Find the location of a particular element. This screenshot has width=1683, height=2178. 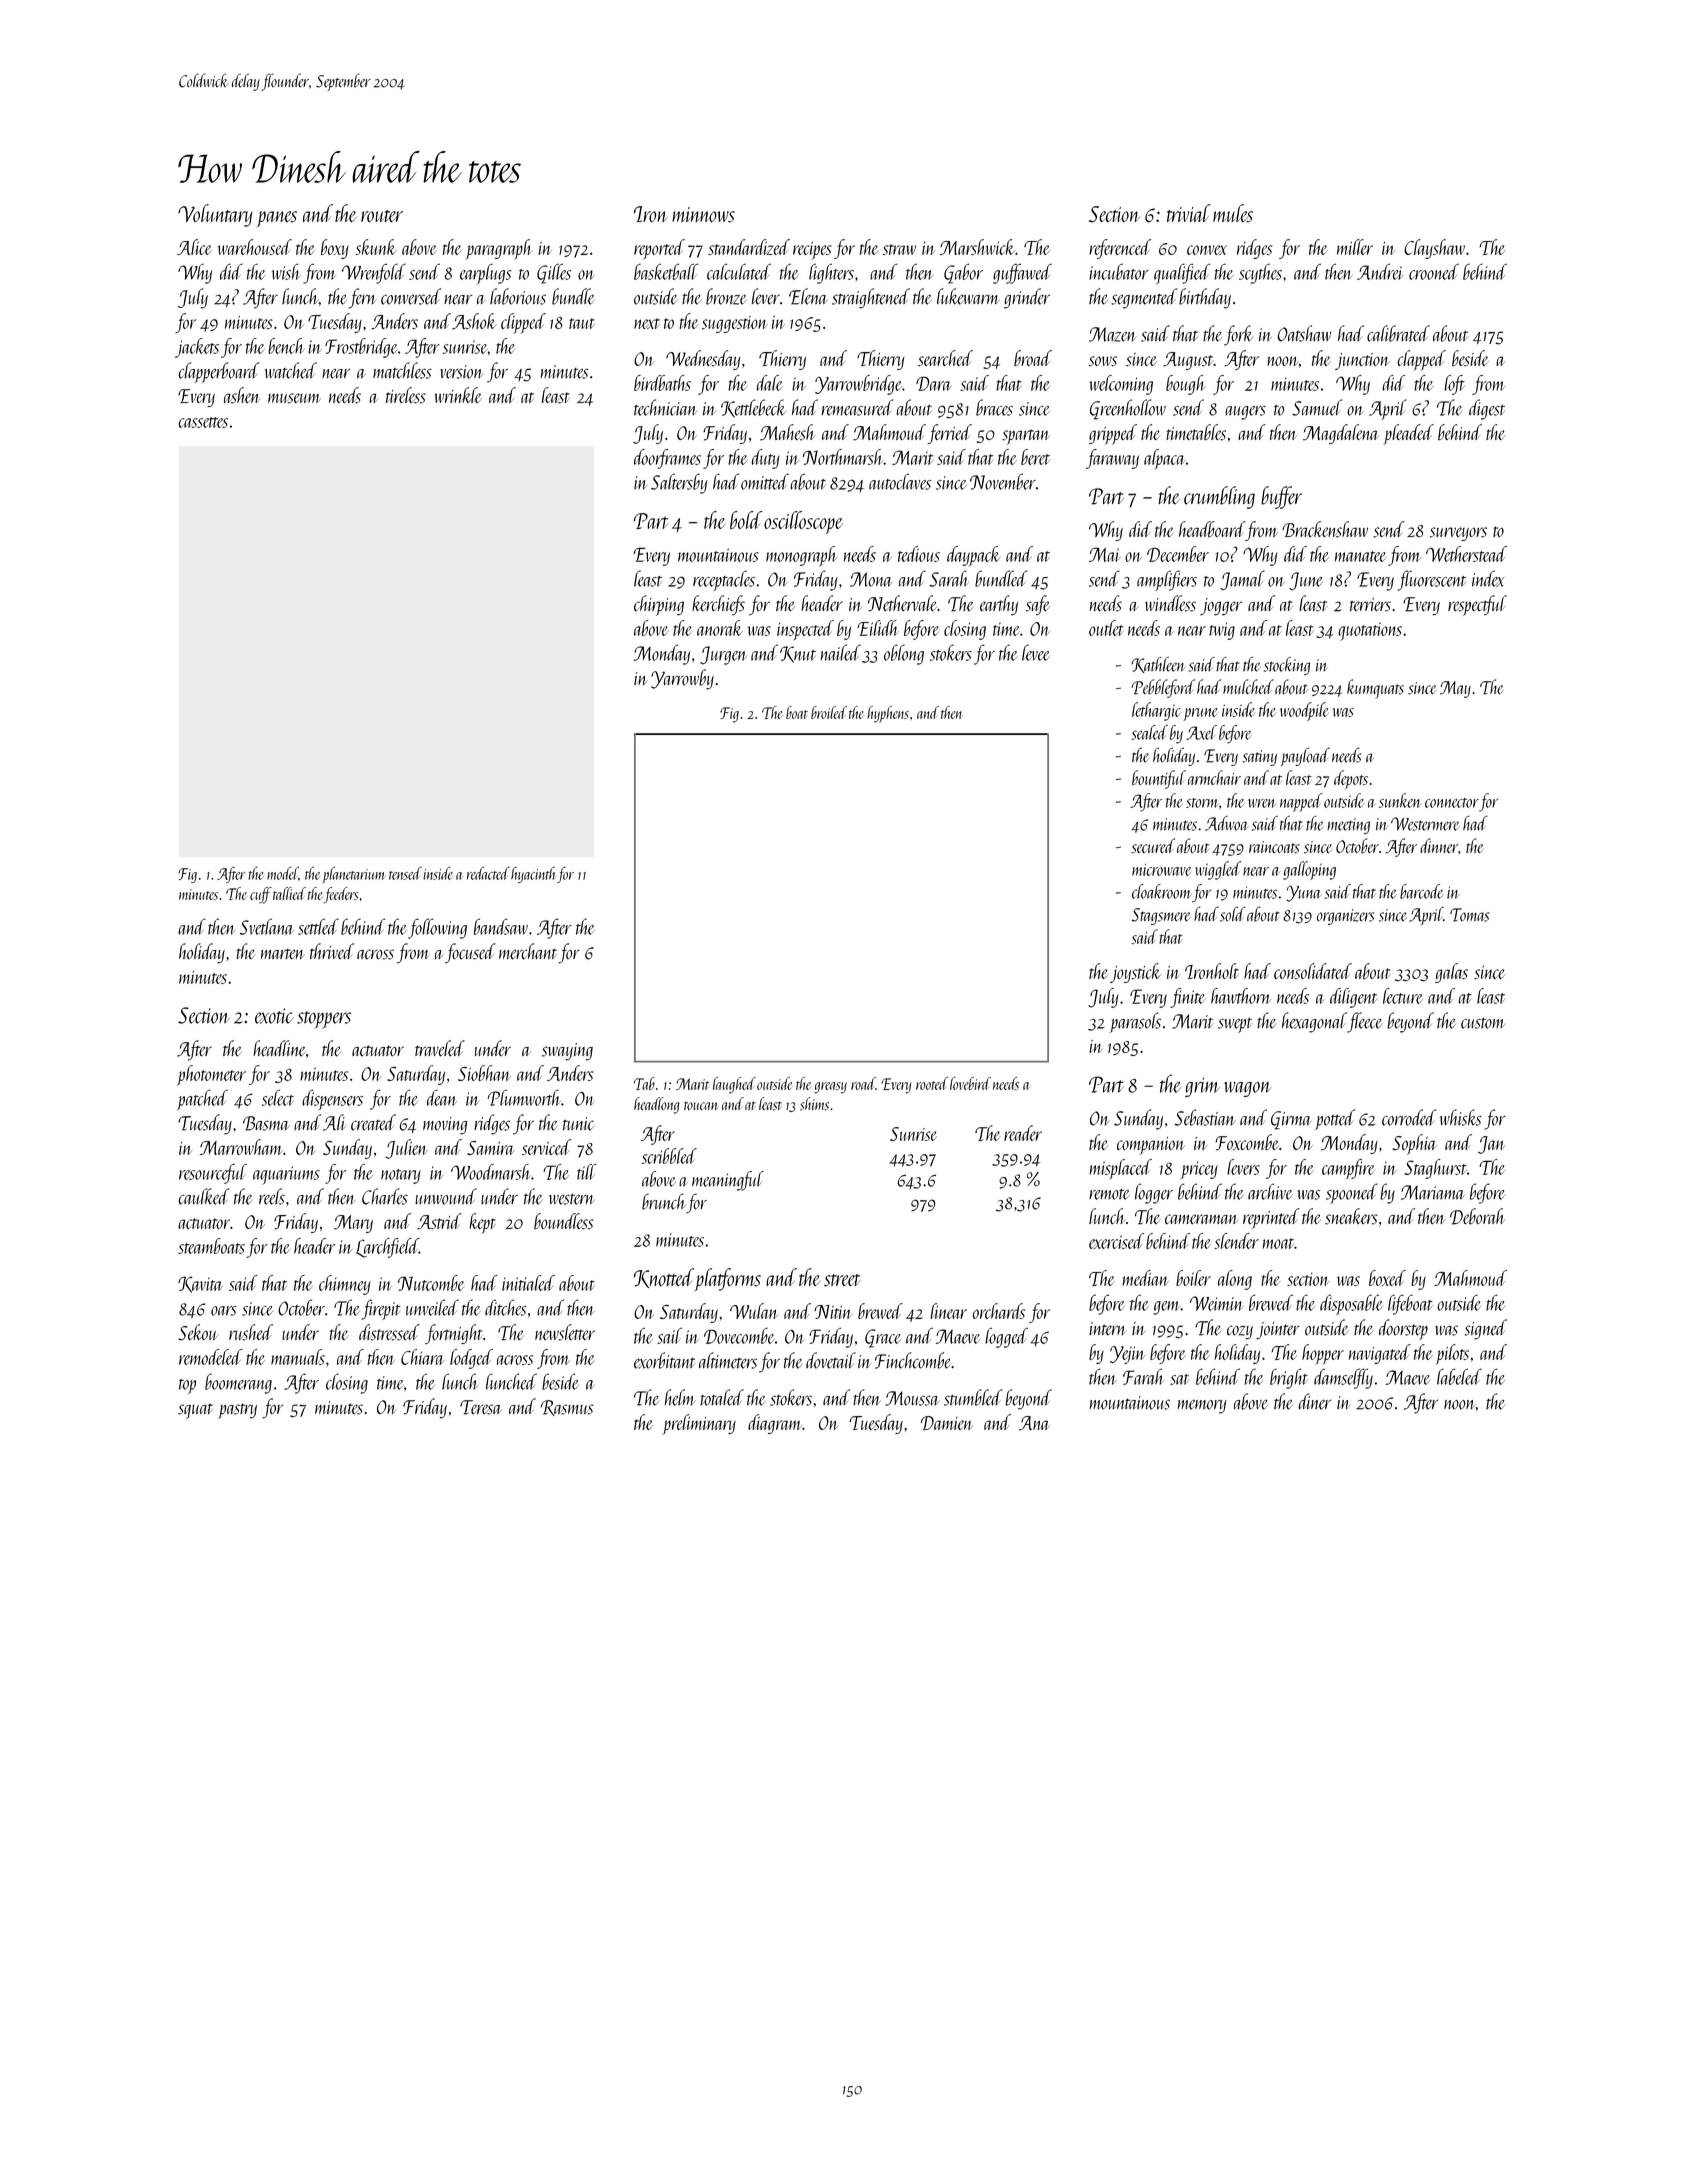

router is located at coordinates (382, 216).
